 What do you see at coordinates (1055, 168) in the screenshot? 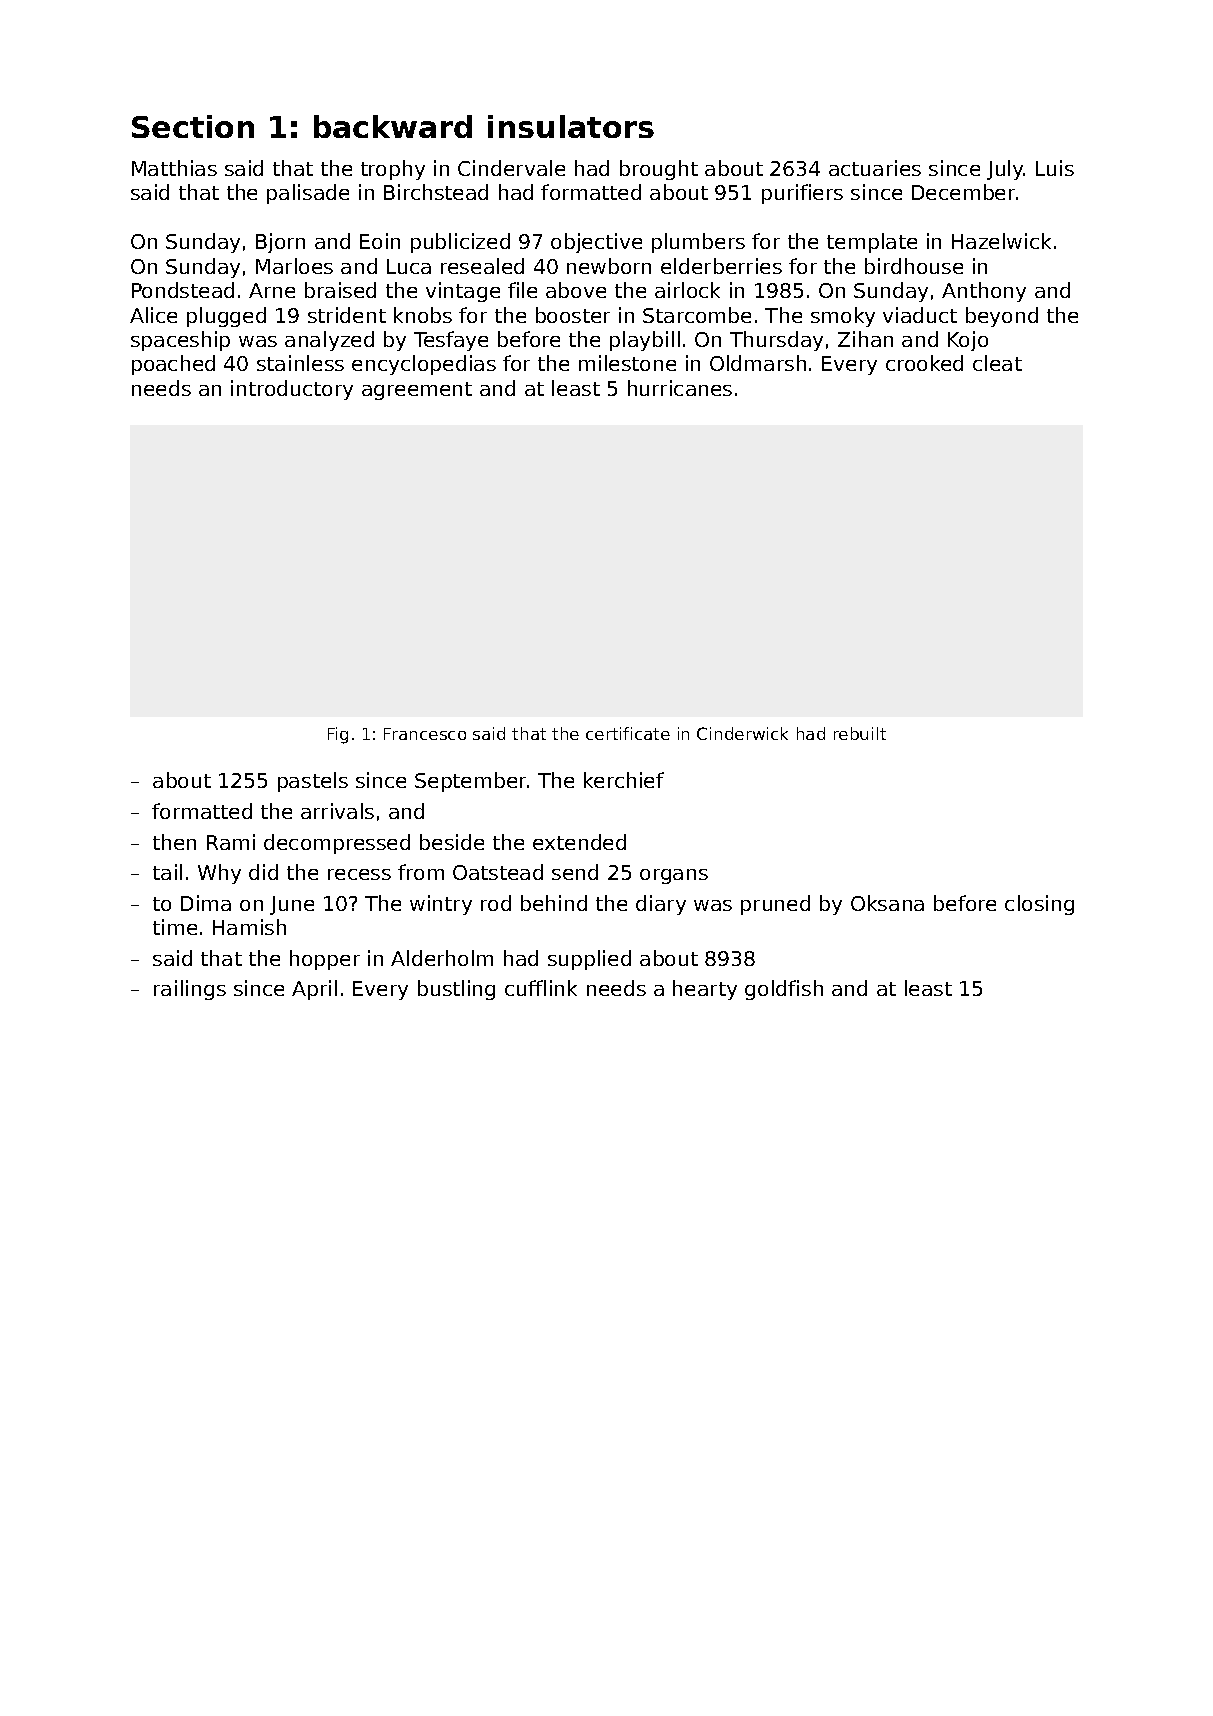
I see `Luis` at bounding box center [1055, 168].
